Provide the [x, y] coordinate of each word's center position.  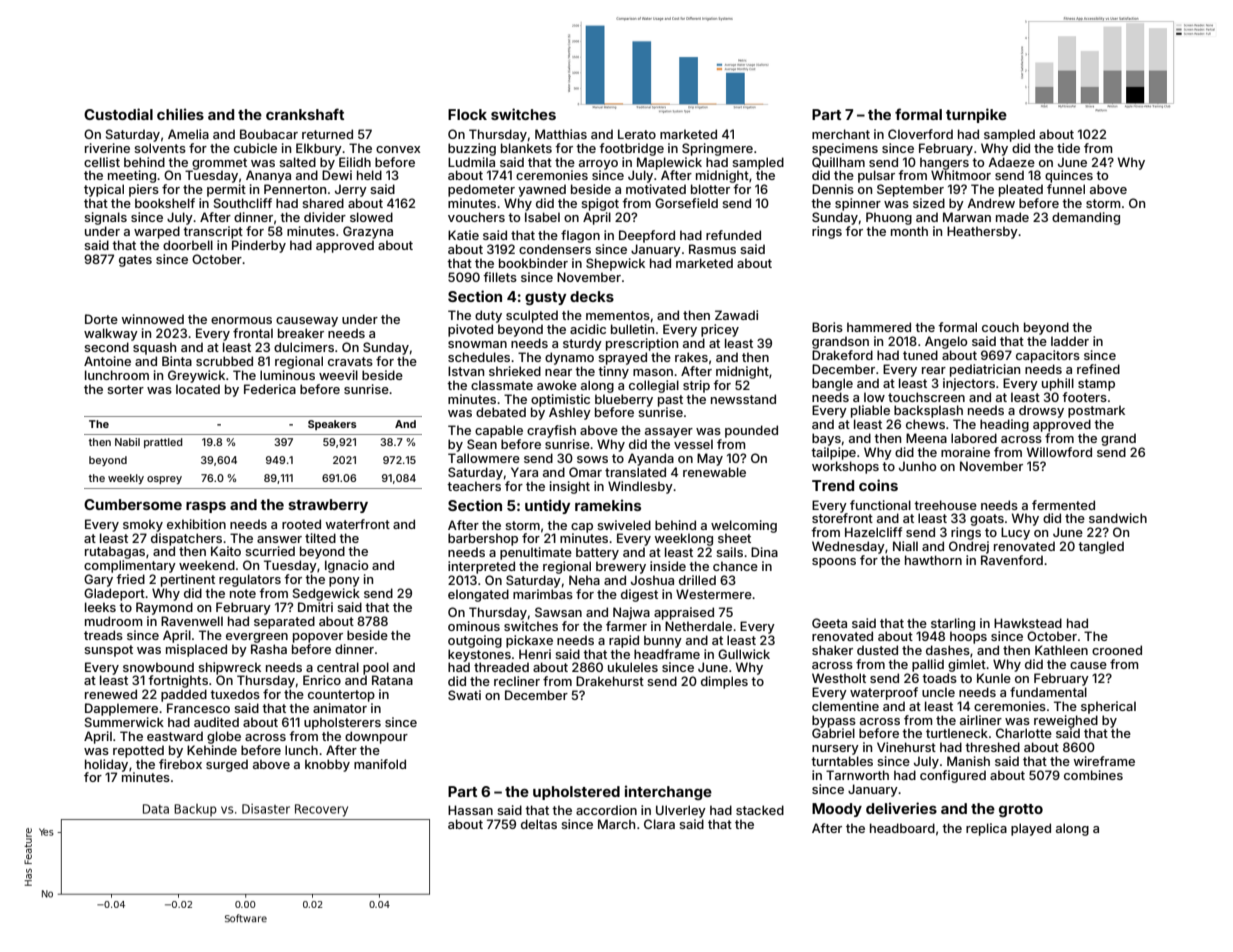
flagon [580, 236]
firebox [180, 764]
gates [135, 261]
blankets [526, 148]
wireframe [1104, 761]
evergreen [257, 638]
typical [104, 190]
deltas [539, 824]
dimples [724, 682]
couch [1000, 327]
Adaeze [1011, 162]
